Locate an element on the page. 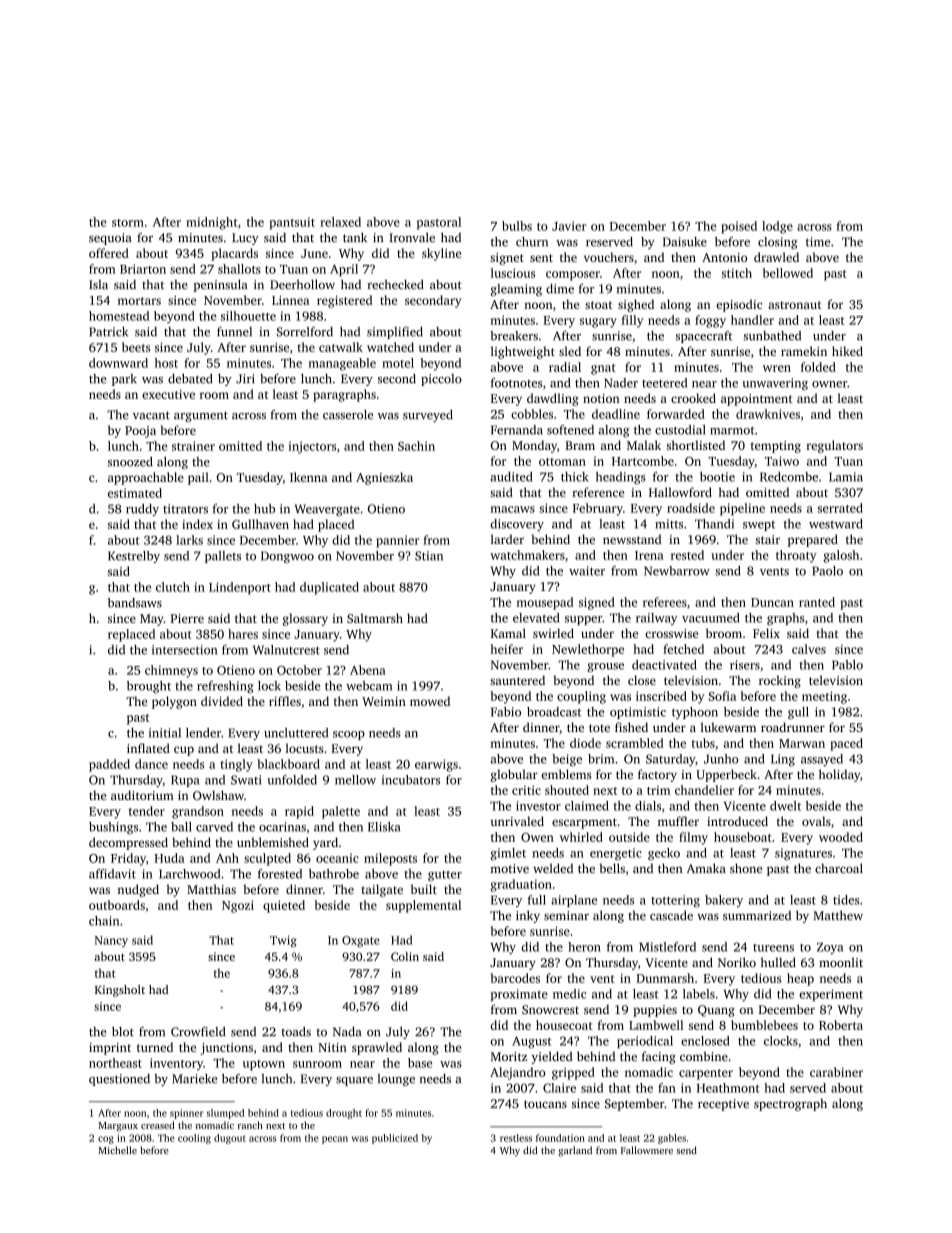 The width and height of the document is (952, 1233). titrators is located at coordinates (185, 509).
